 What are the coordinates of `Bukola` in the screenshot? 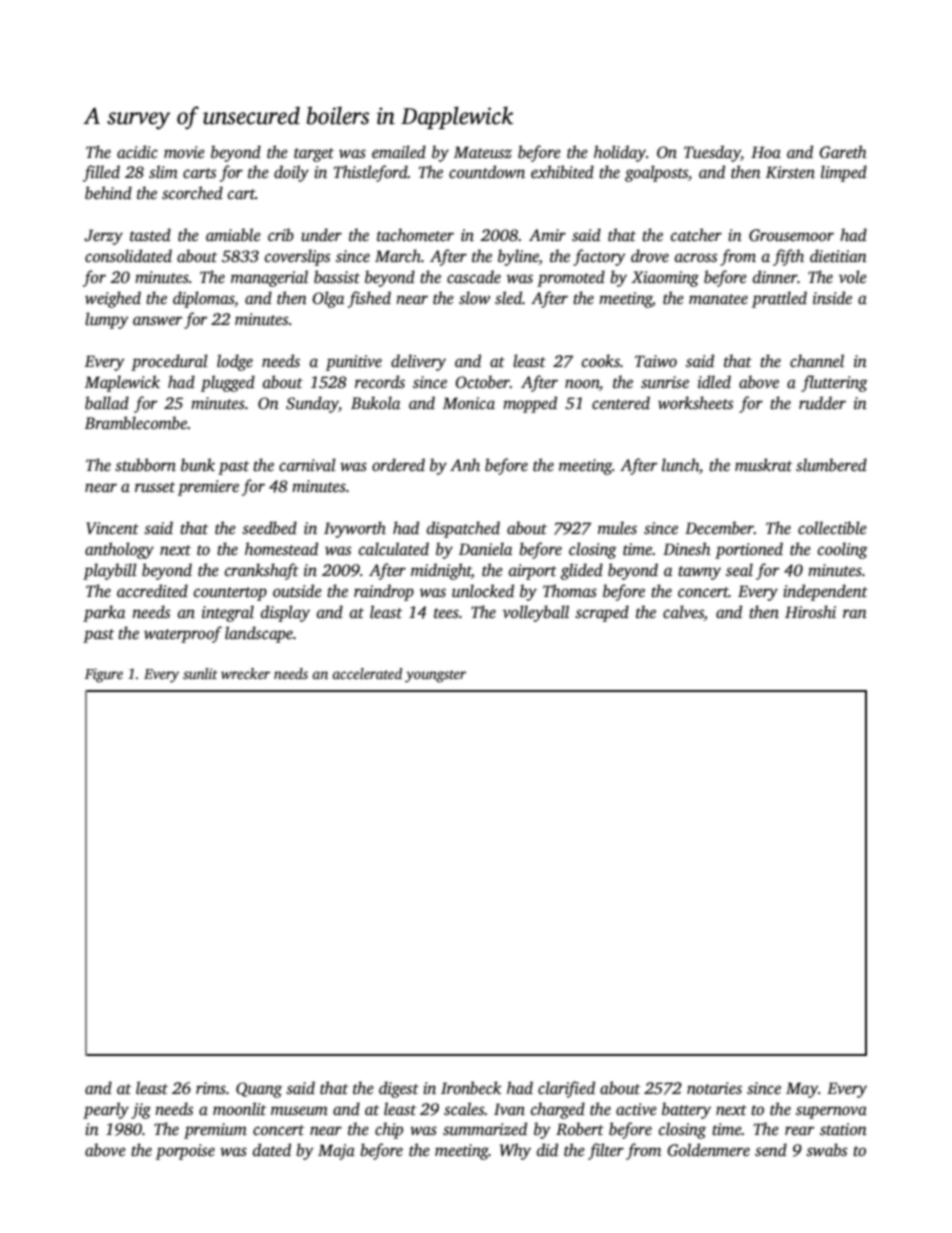 It's located at (375, 403).
